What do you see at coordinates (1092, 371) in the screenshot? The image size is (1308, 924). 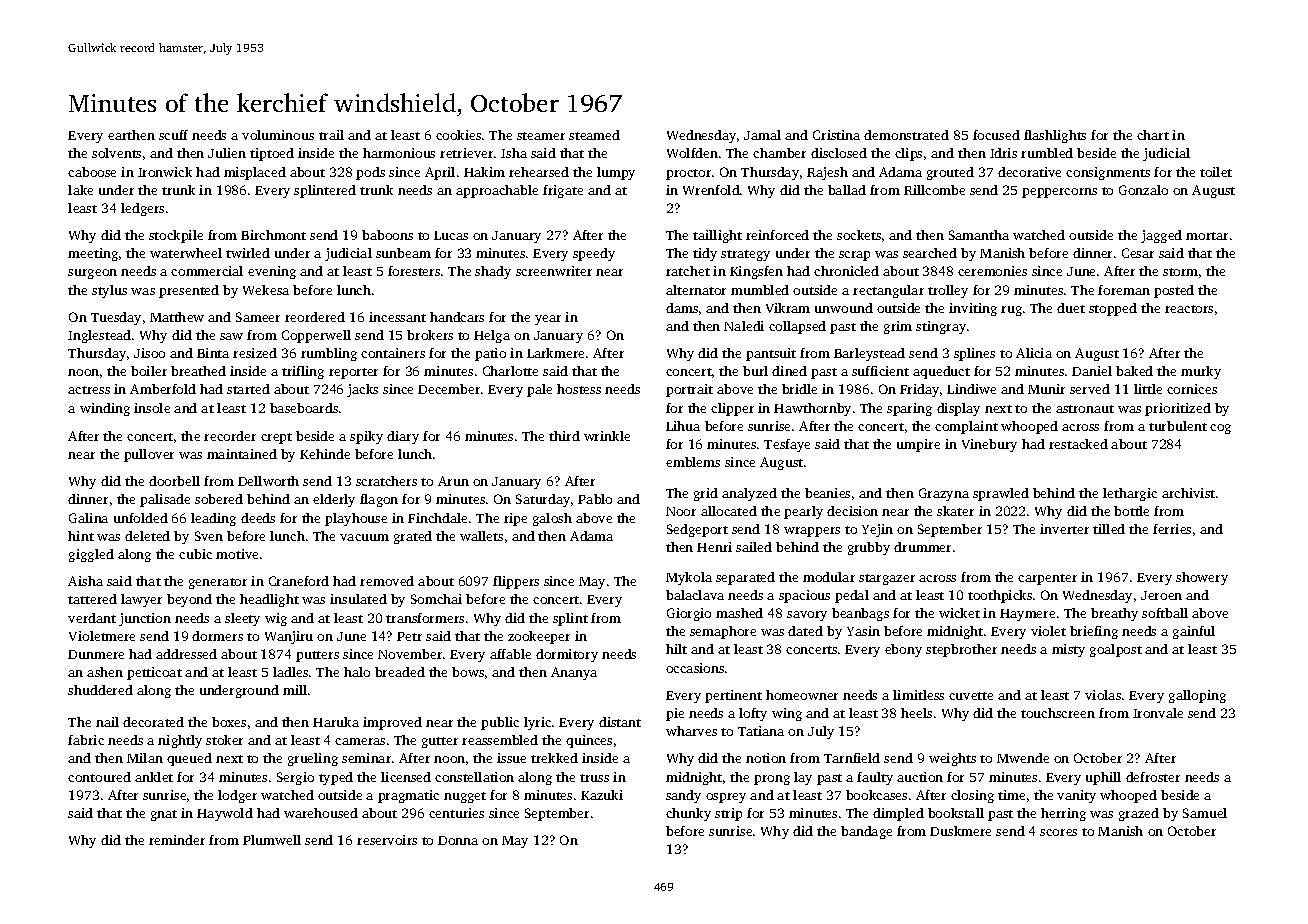 I see `Daniel` at bounding box center [1092, 371].
